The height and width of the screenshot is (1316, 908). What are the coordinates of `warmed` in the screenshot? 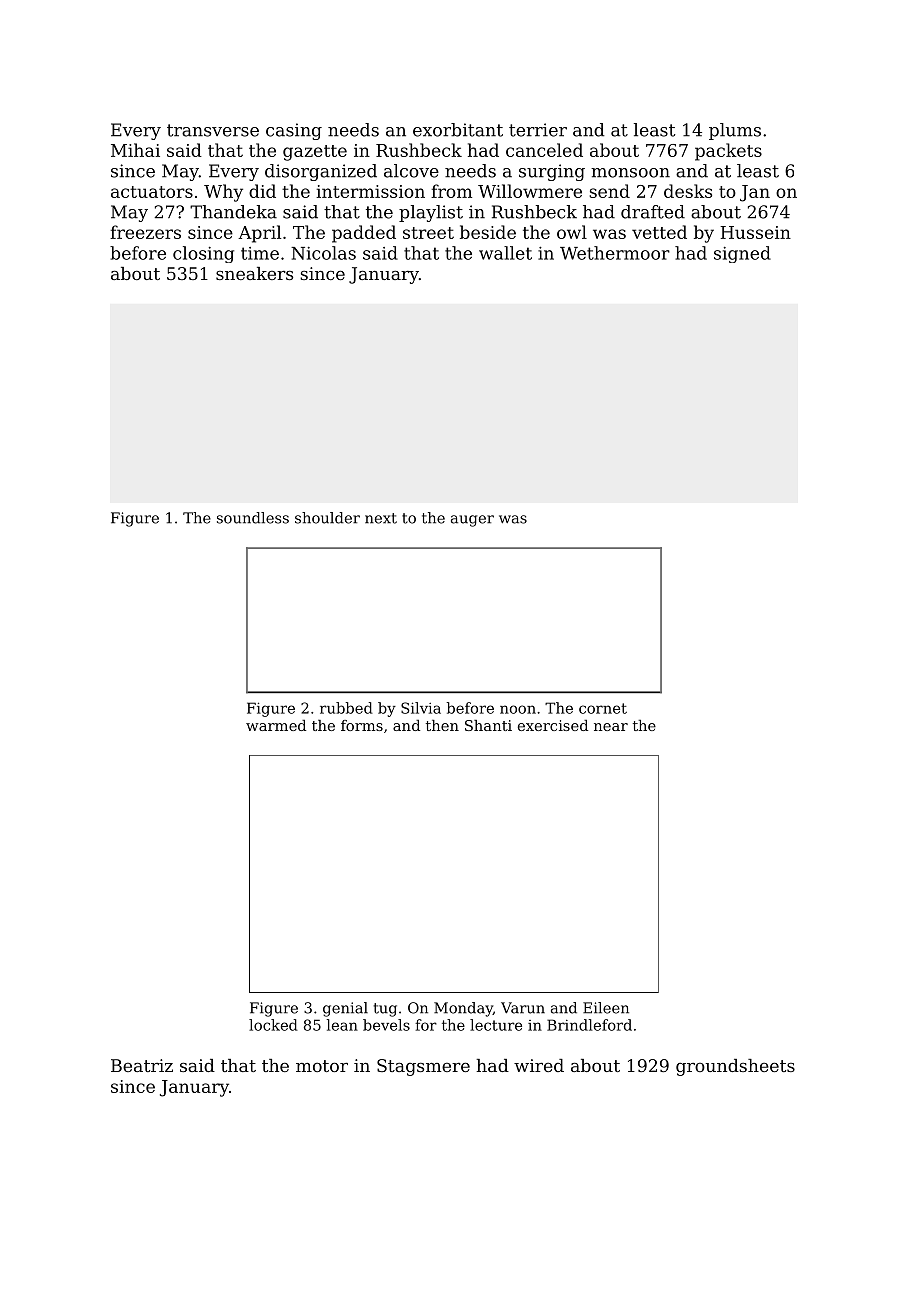 It's located at (276, 725).
